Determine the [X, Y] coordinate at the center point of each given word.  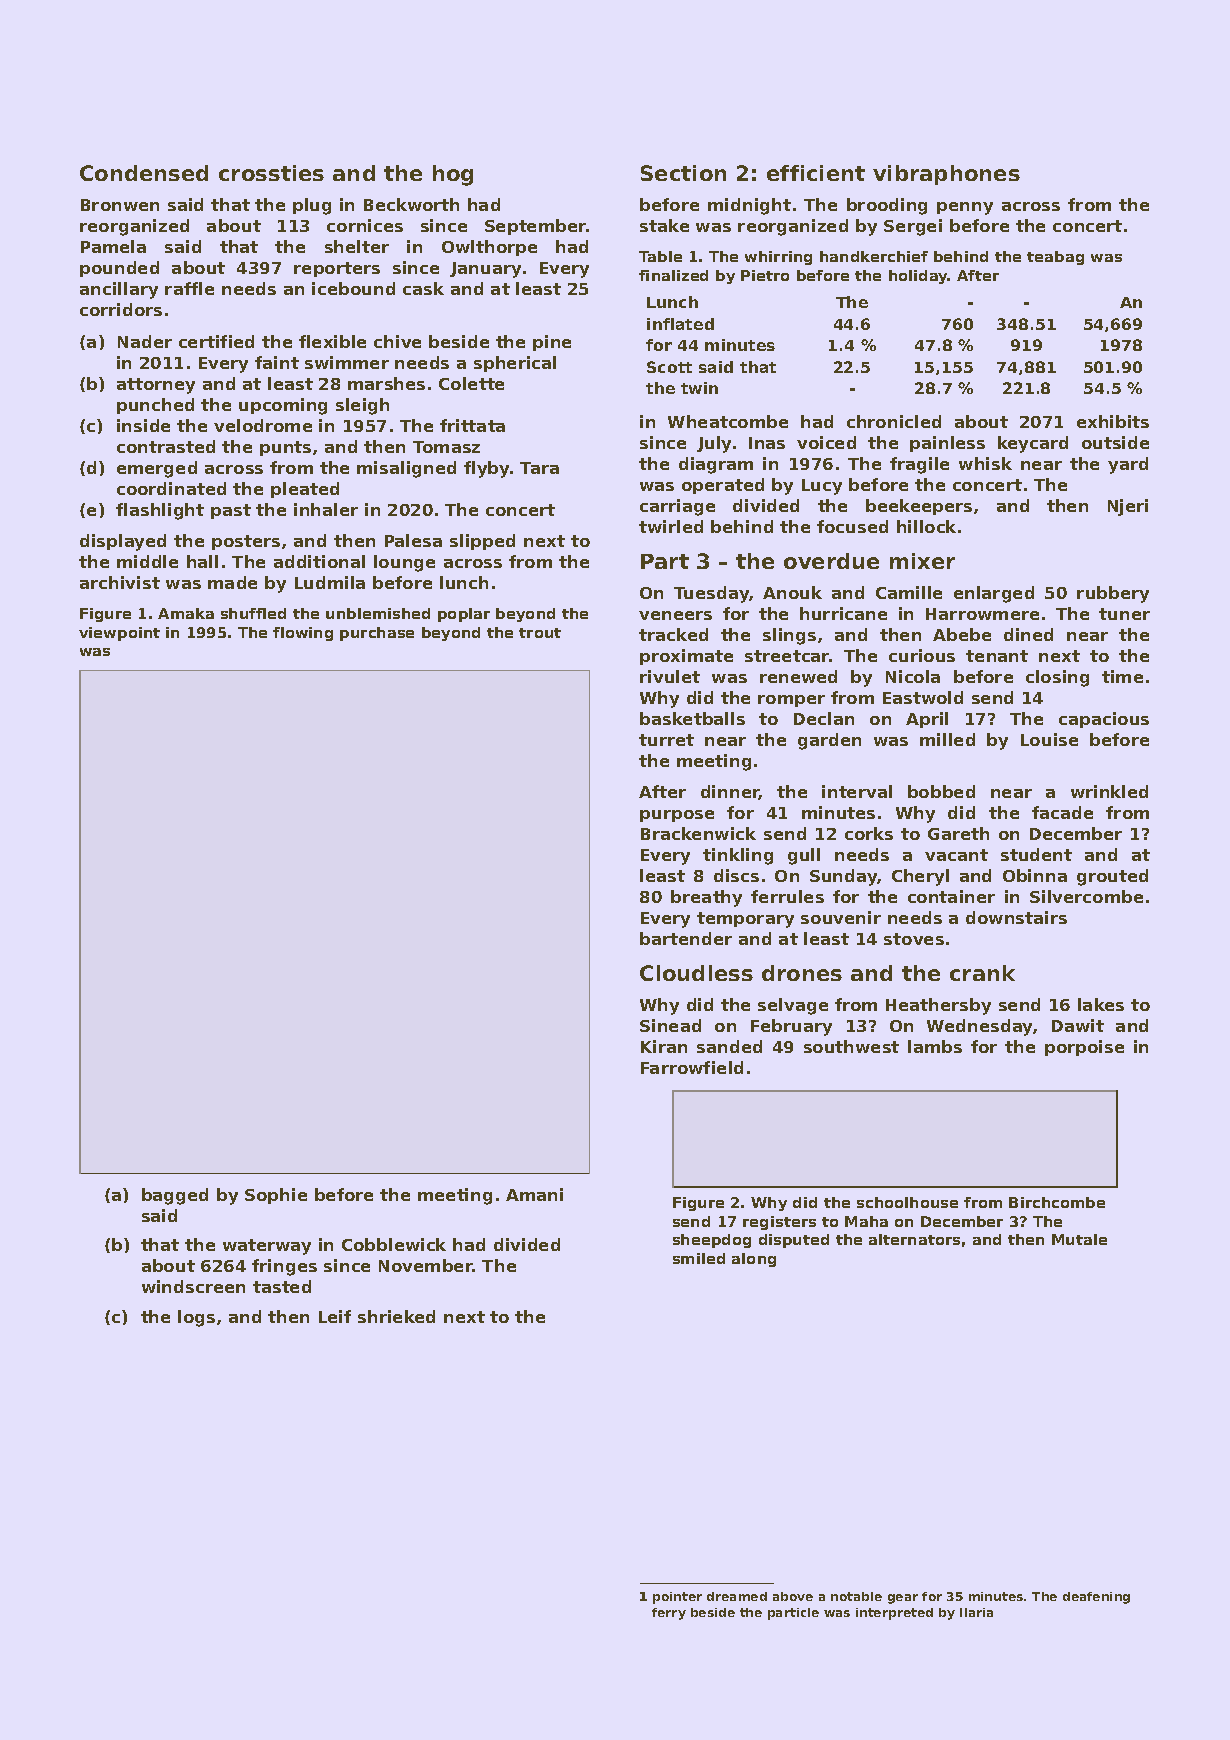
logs [196, 1318]
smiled [699, 1258]
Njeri [1128, 507]
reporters [337, 269]
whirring [778, 258]
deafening [1096, 1598]
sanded [729, 1046]
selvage [793, 1006]
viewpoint [119, 634]
